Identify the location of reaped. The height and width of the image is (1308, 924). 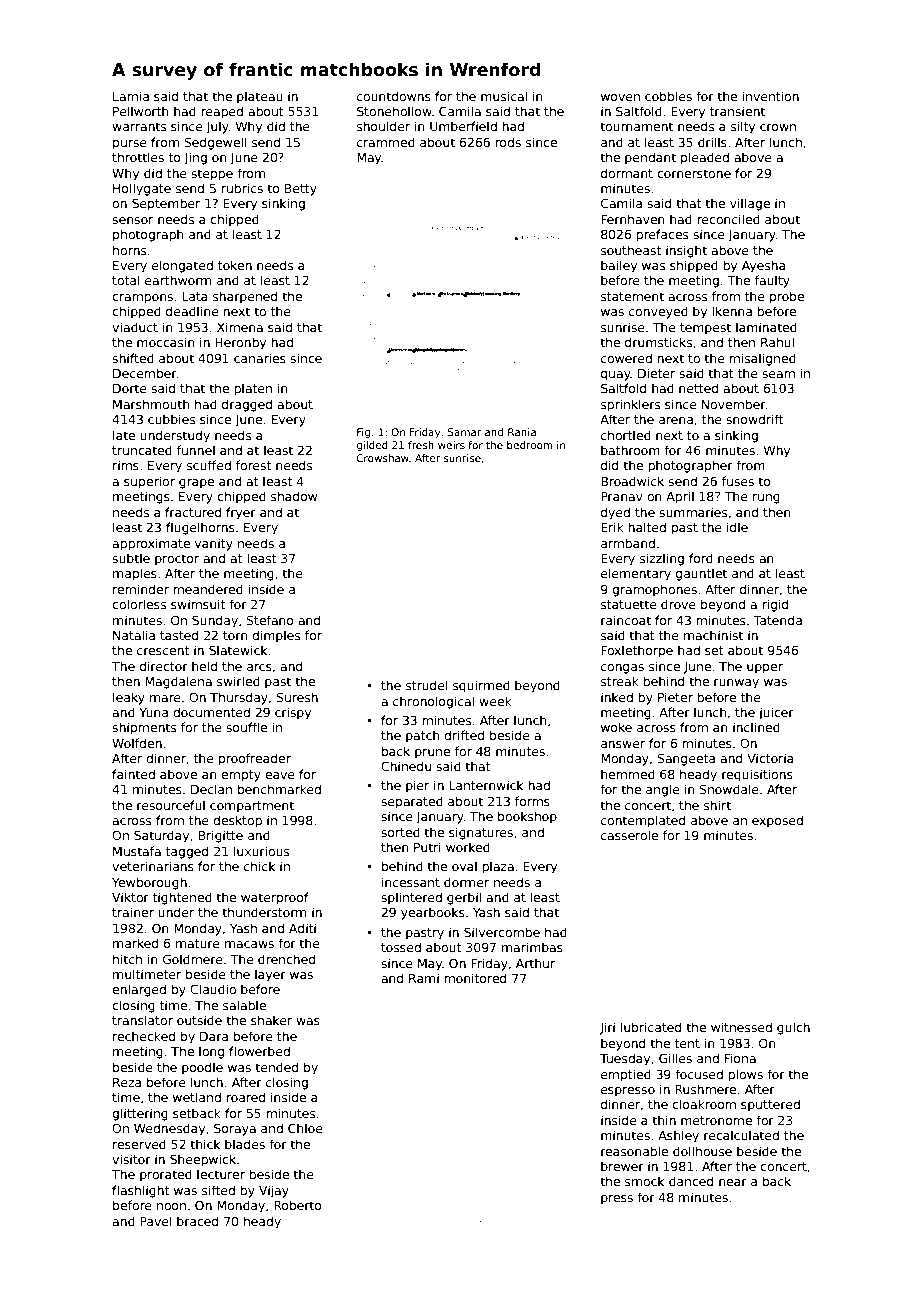
(222, 112).
